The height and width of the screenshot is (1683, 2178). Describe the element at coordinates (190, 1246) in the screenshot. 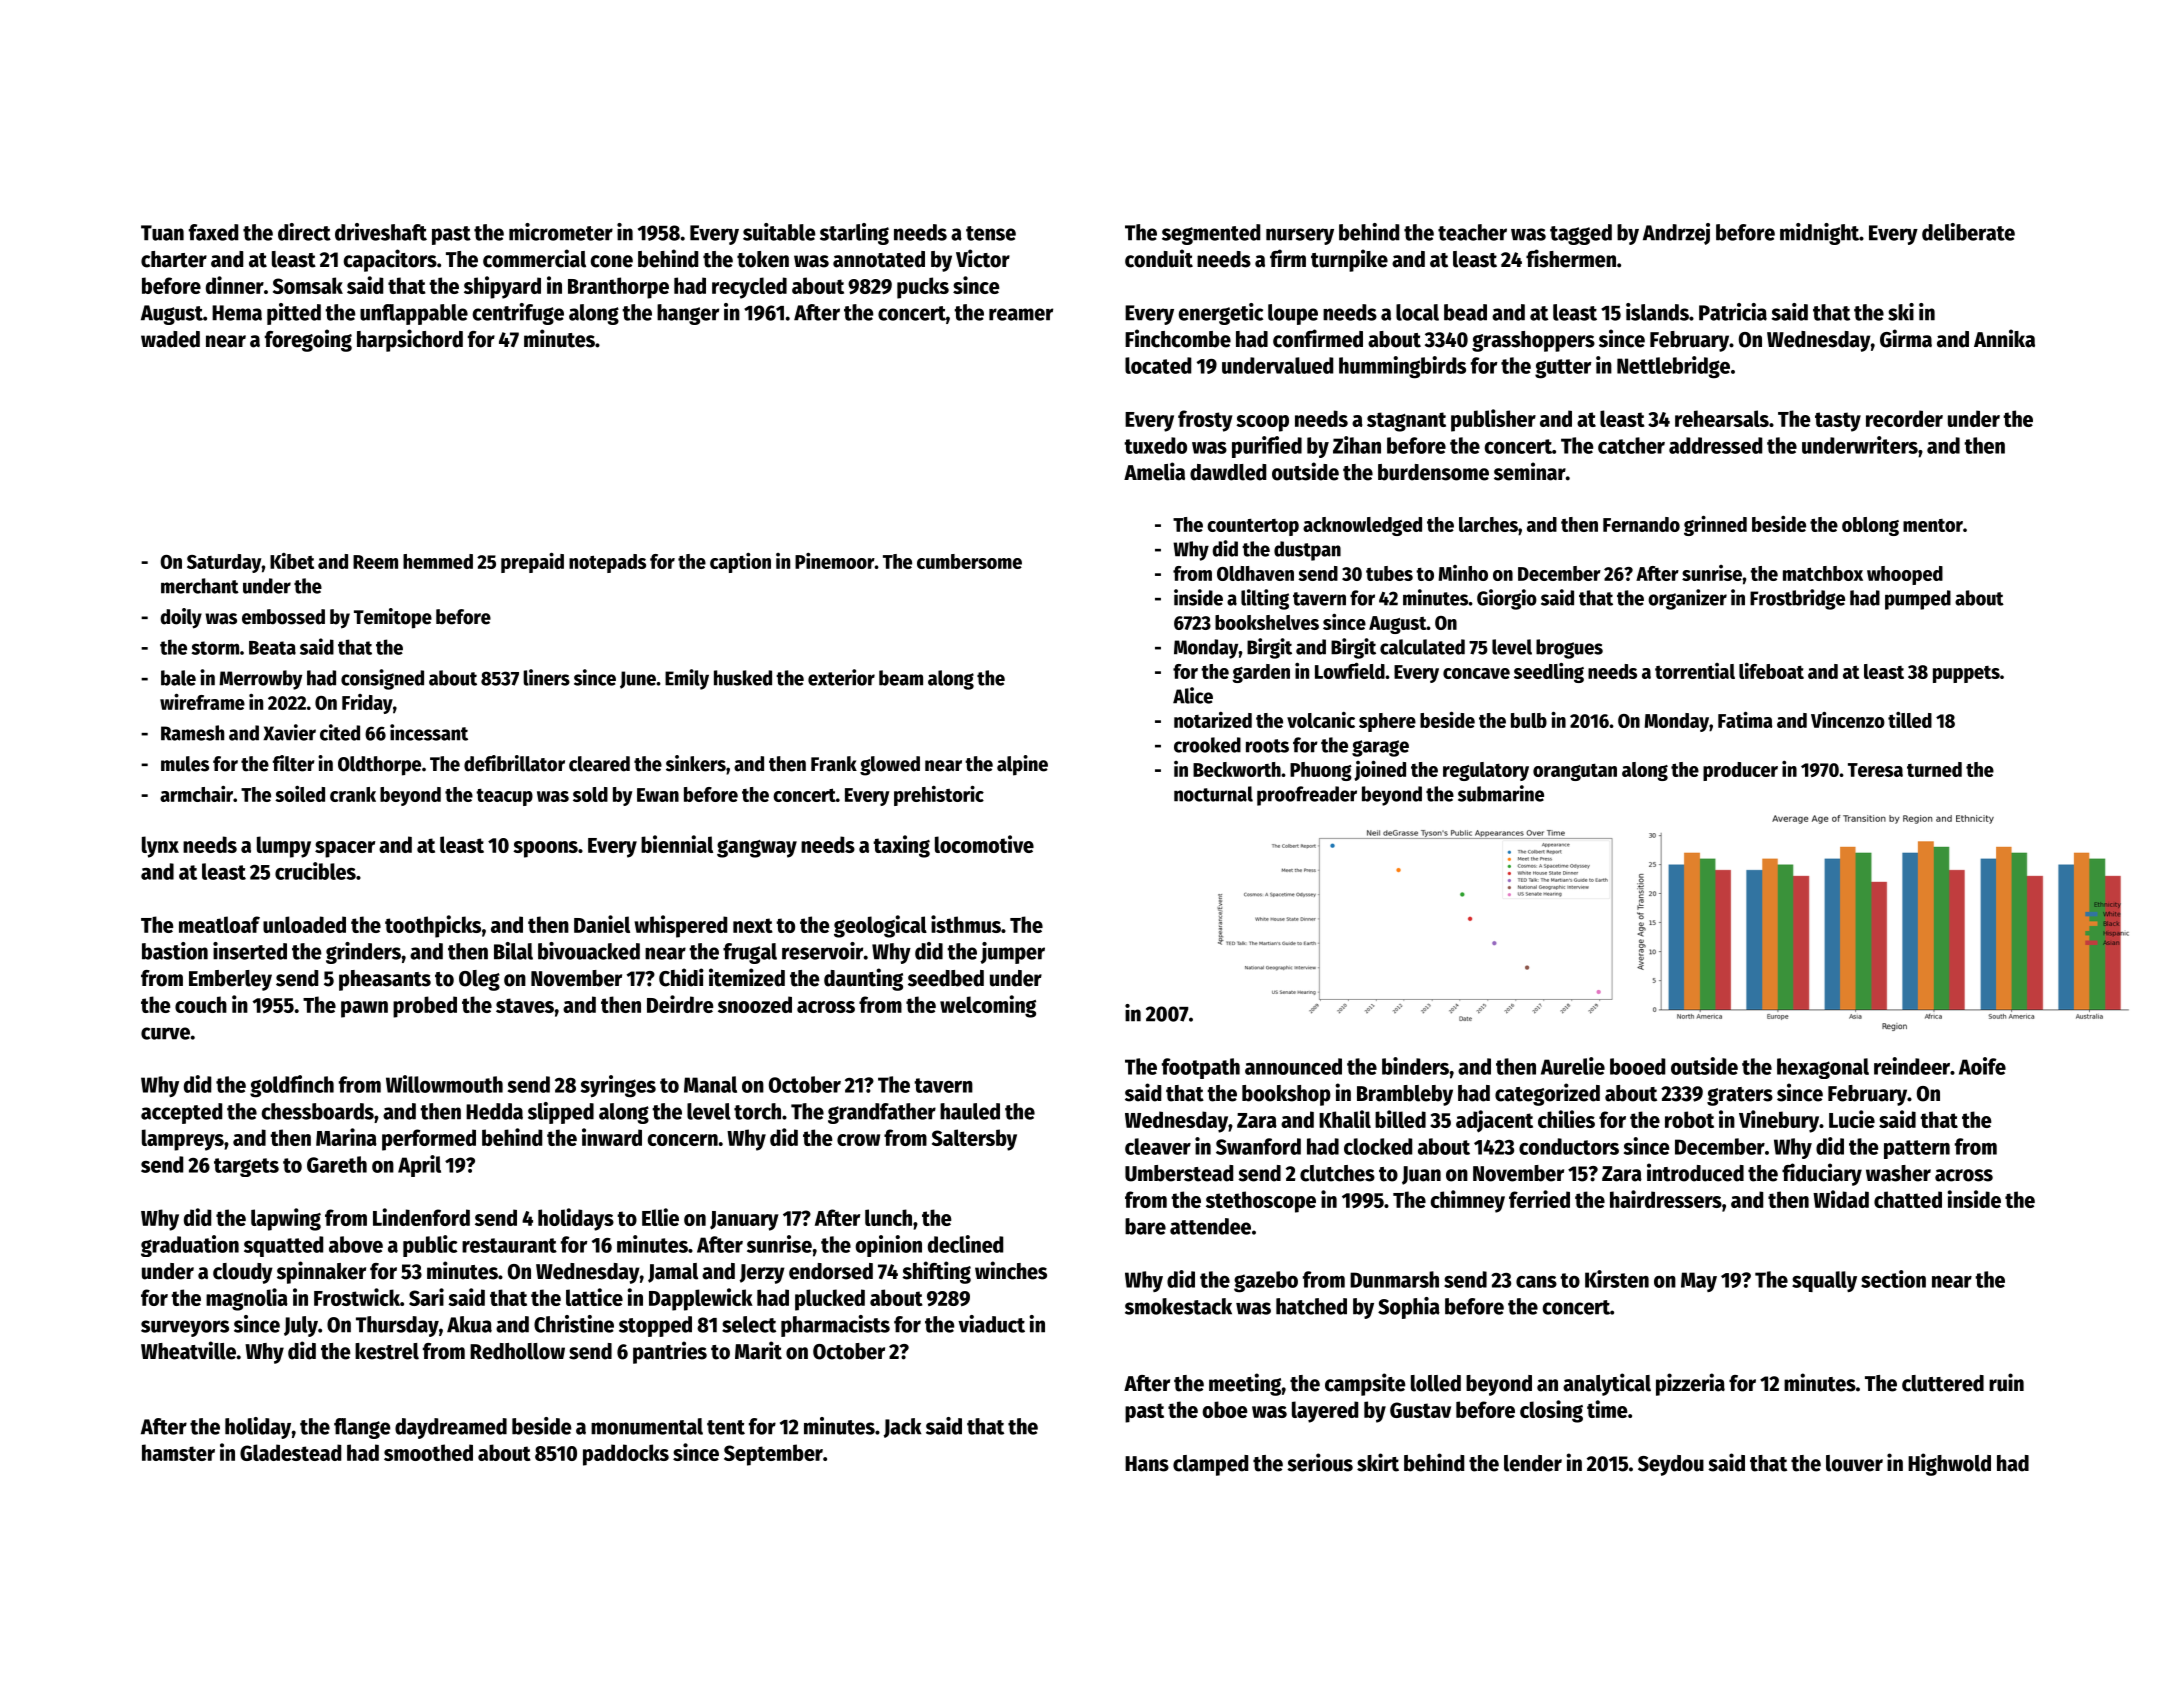

I see `graduation` at that location.
